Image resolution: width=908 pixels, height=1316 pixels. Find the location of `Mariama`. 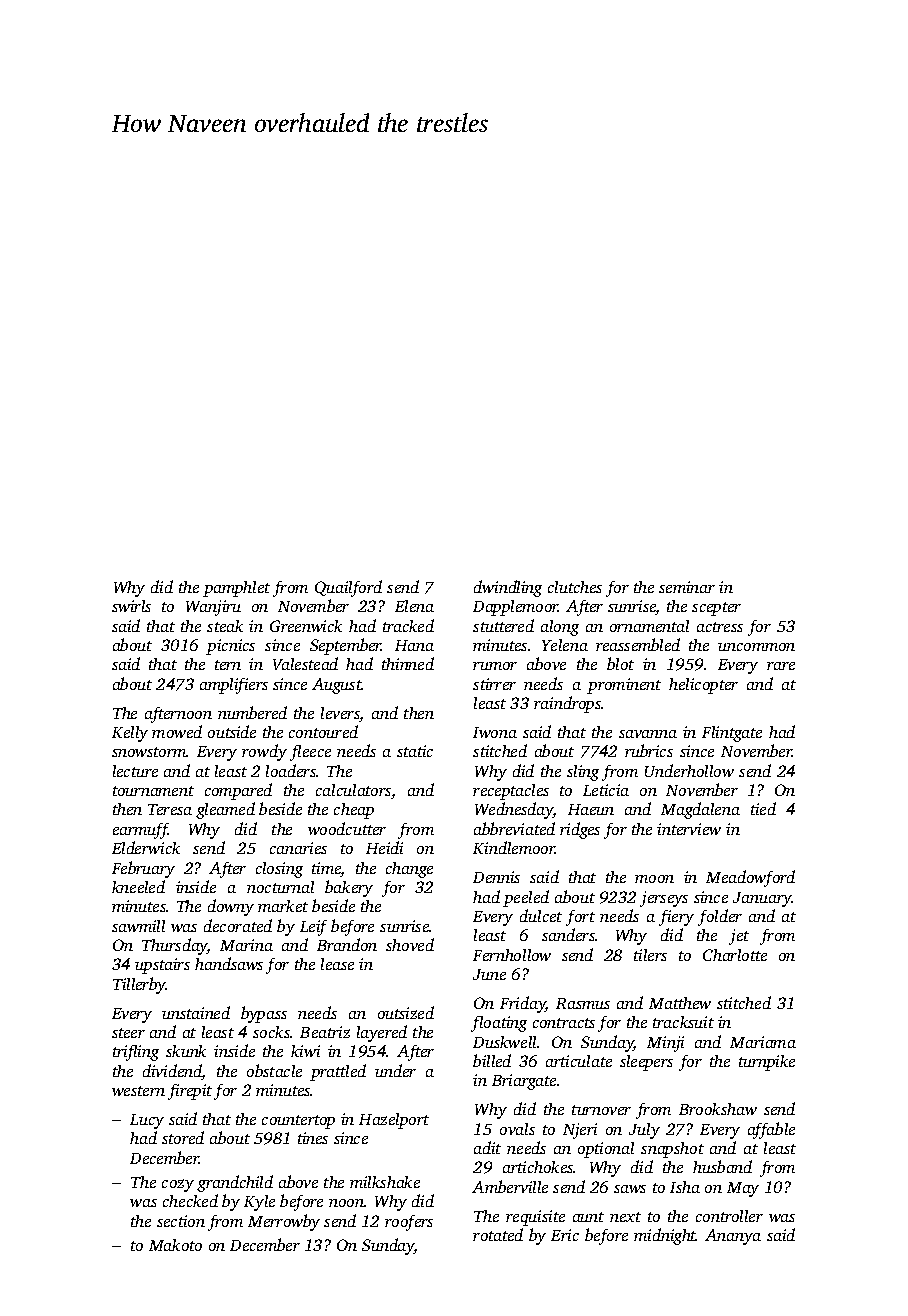

Mariama is located at coordinates (763, 1042).
